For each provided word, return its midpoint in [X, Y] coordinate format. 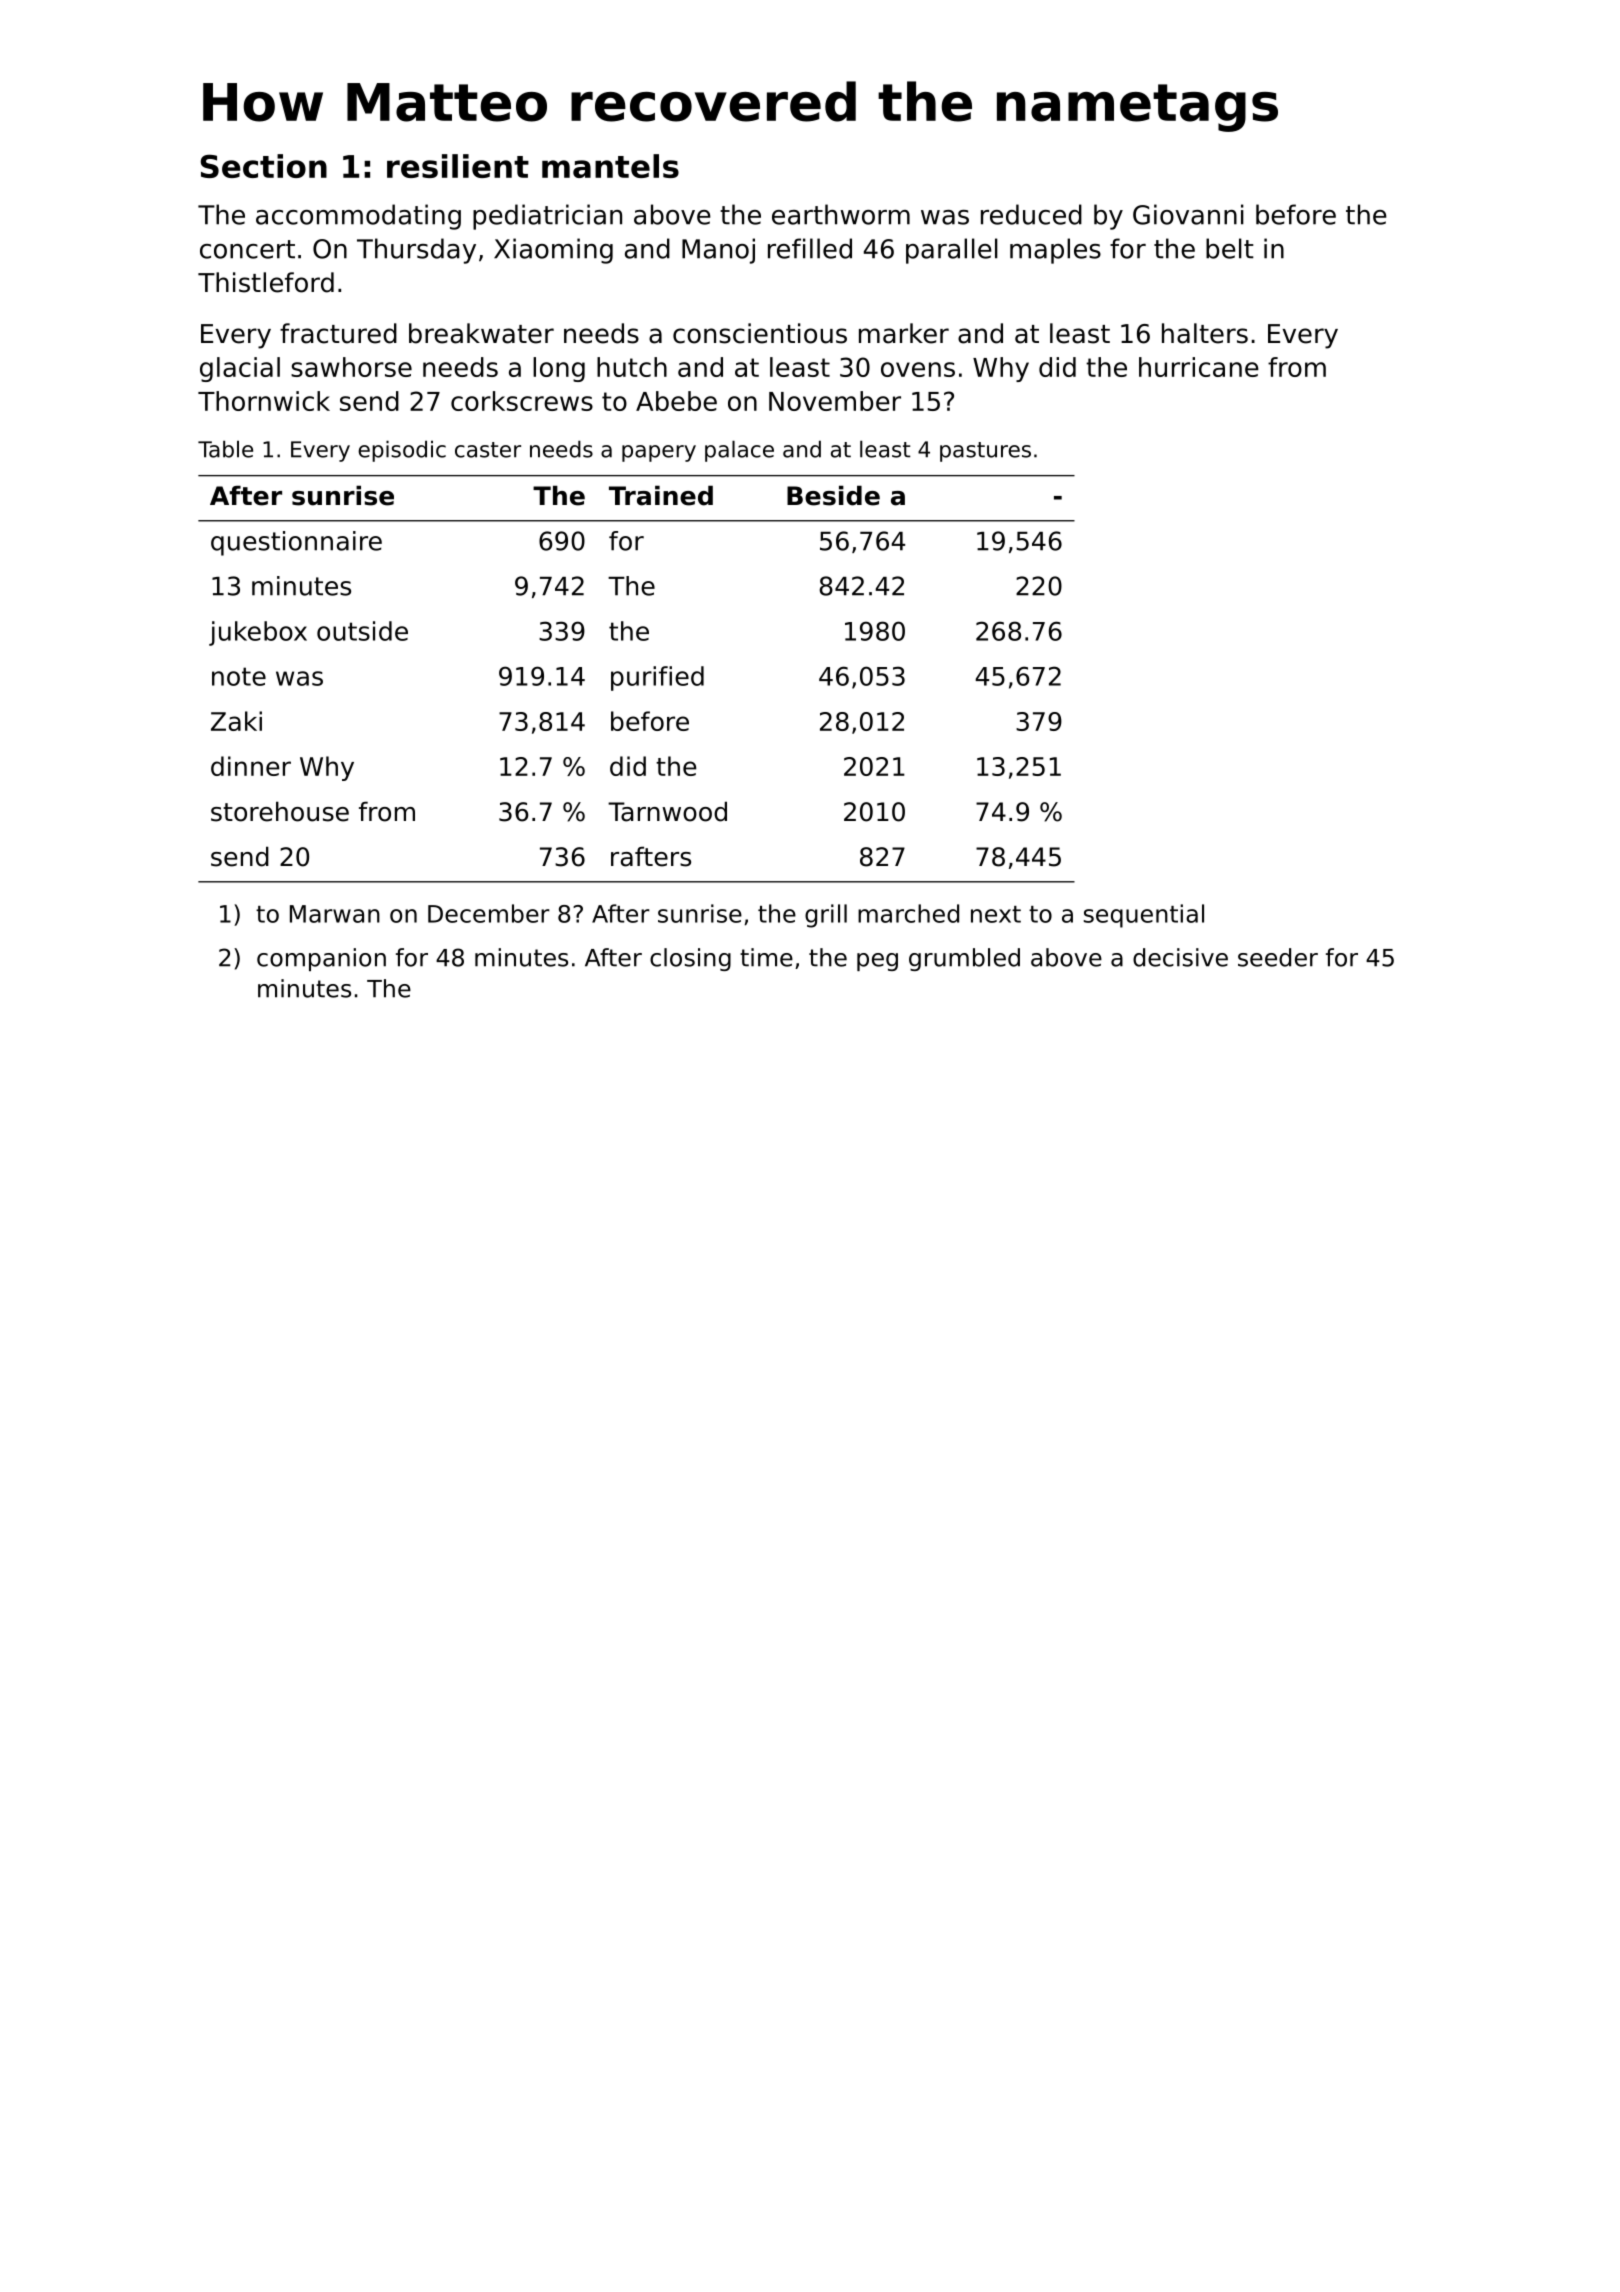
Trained [661, 495]
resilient [458, 166]
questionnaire [296, 543]
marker [904, 333]
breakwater [481, 333]
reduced [1031, 214]
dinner [251, 766]
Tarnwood [667, 811]
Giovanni [1188, 214]
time [766, 957]
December [489, 913]
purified [657, 678]
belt [1230, 248]
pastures [985, 452]
